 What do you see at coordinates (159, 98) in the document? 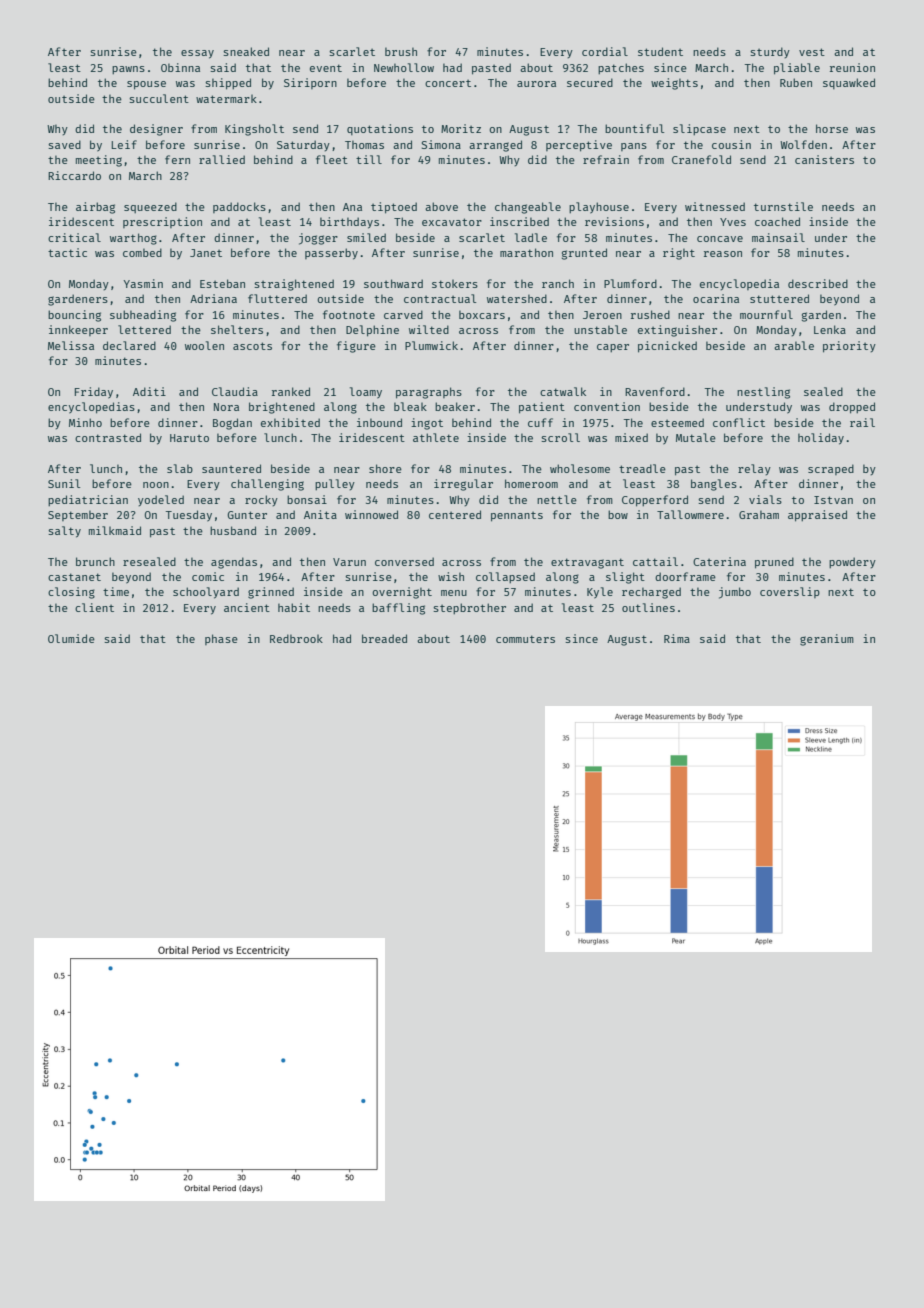
I see `succulent` at bounding box center [159, 98].
